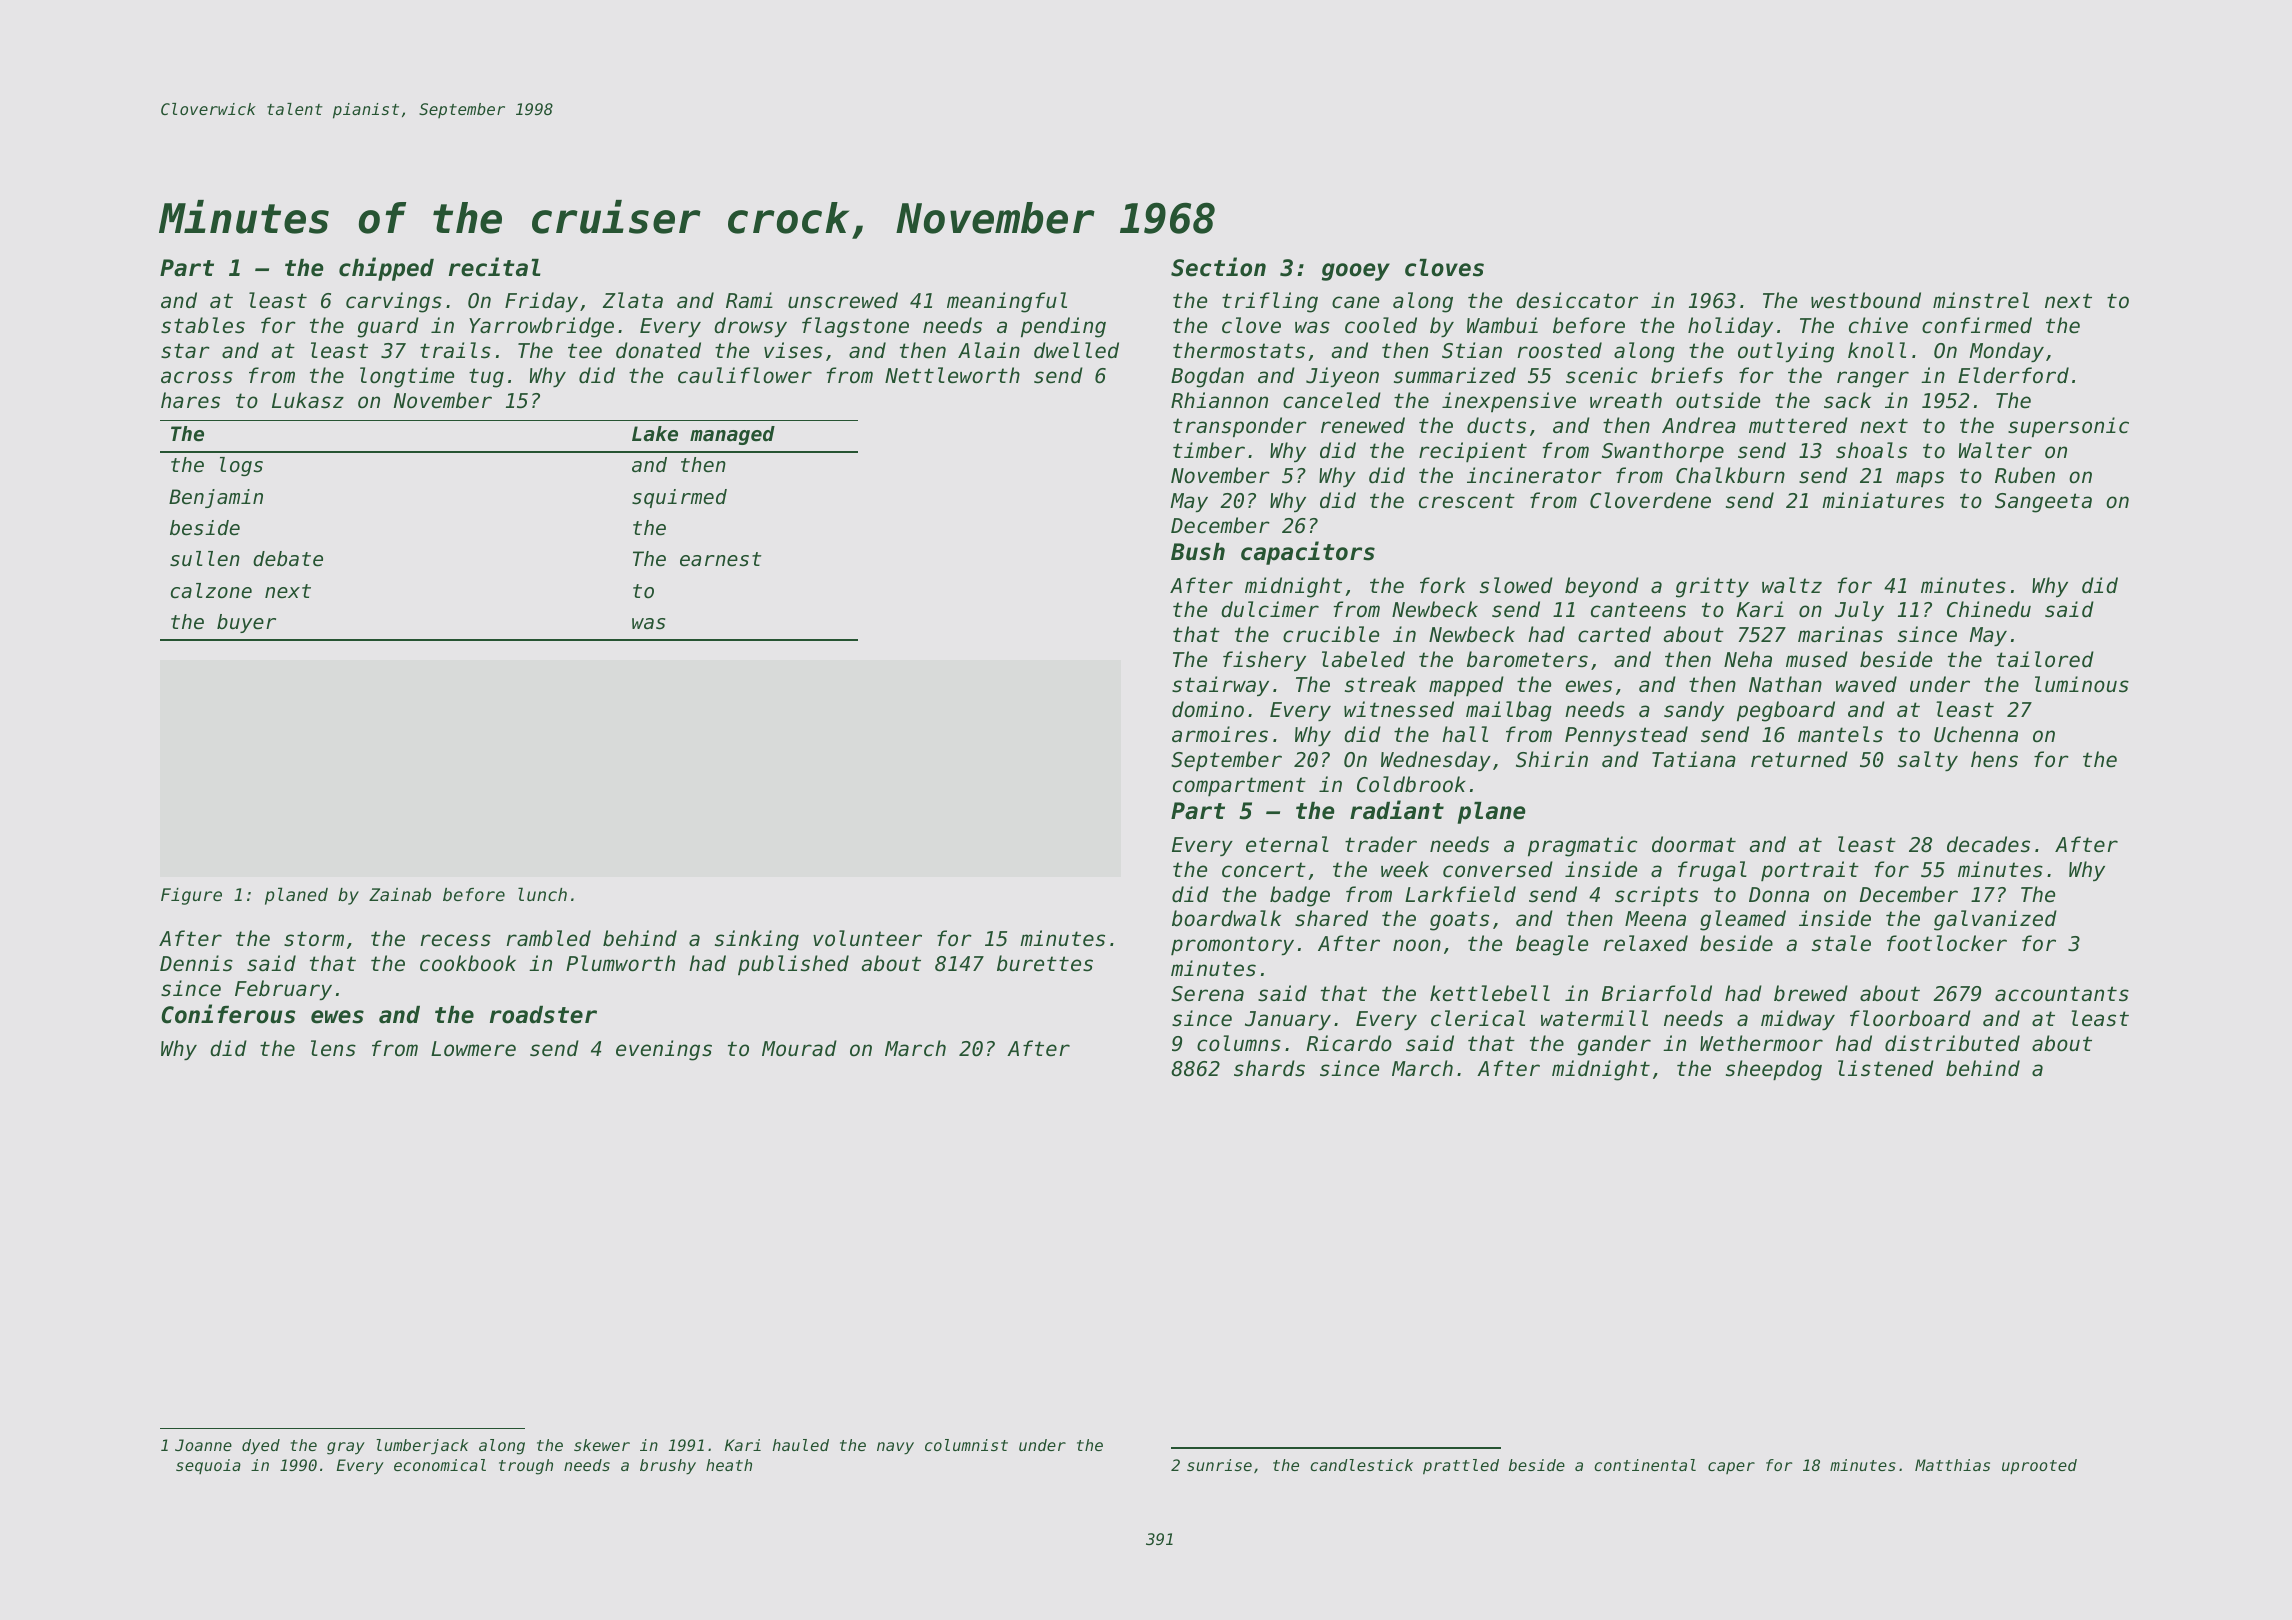 Image resolution: width=2292 pixels, height=1620 pixels. I want to click on candlestick, so click(1361, 1465).
